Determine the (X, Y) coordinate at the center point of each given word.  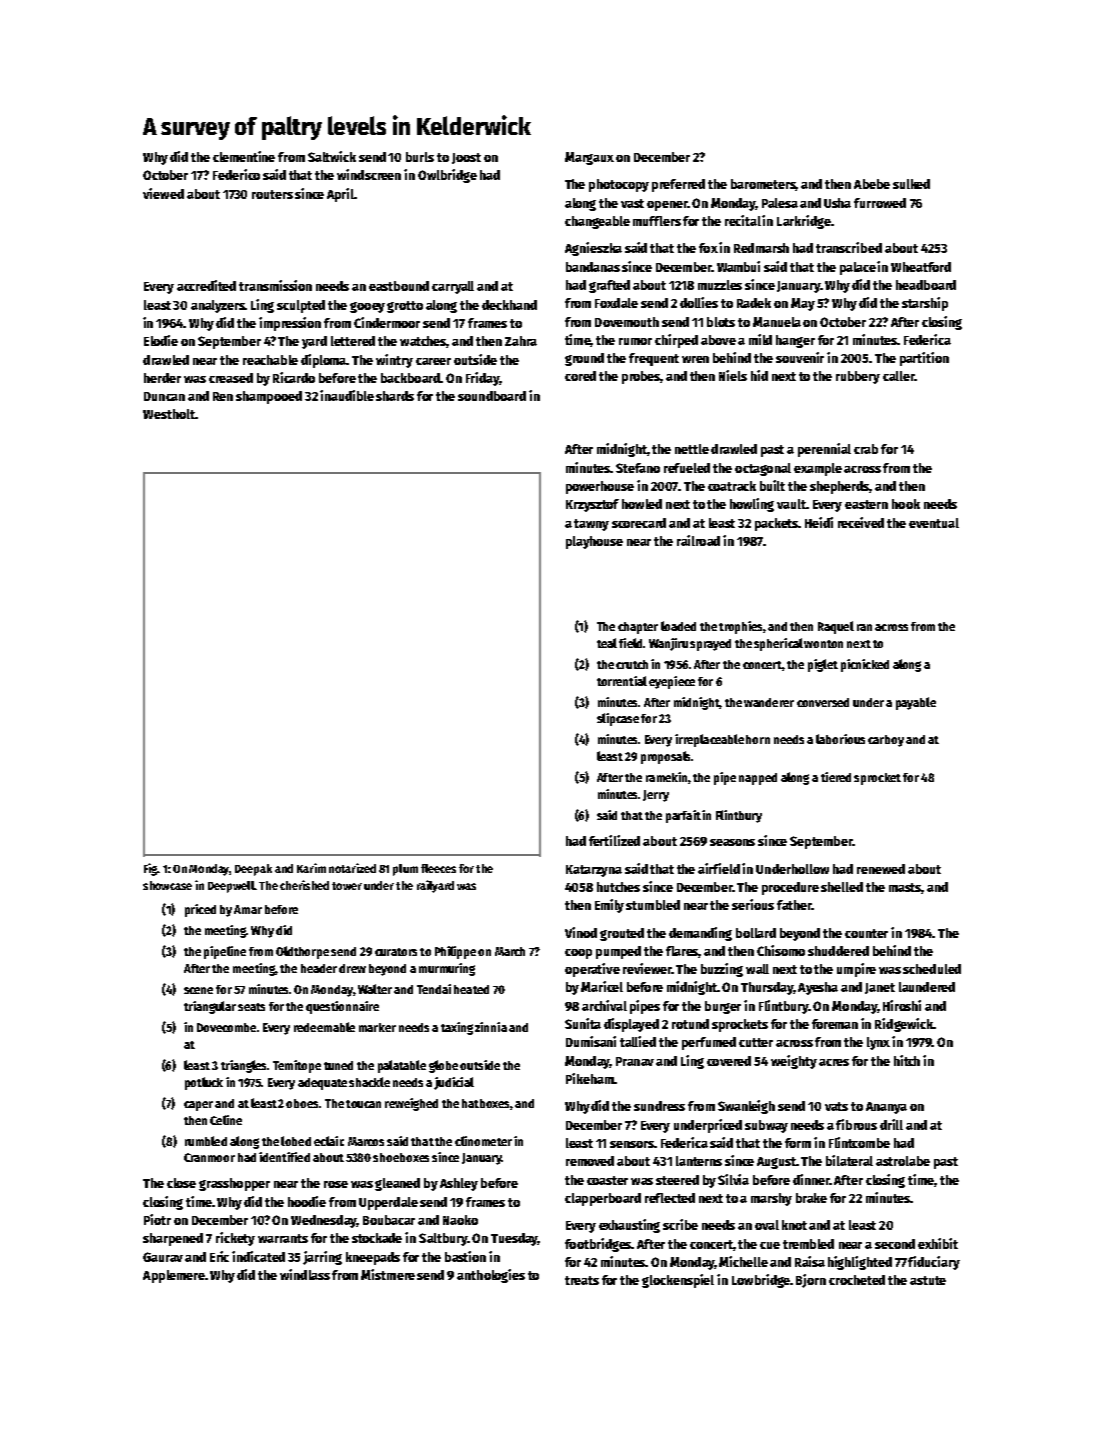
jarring (322, 1258)
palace (858, 268)
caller (898, 376)
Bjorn (811, 1281)
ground (584, 359)
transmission (275, 285)
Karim (311, 868)
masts (905, 888)
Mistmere (388, 1274)
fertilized (614, 840)
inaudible (347, 395)
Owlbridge (447, 176)
